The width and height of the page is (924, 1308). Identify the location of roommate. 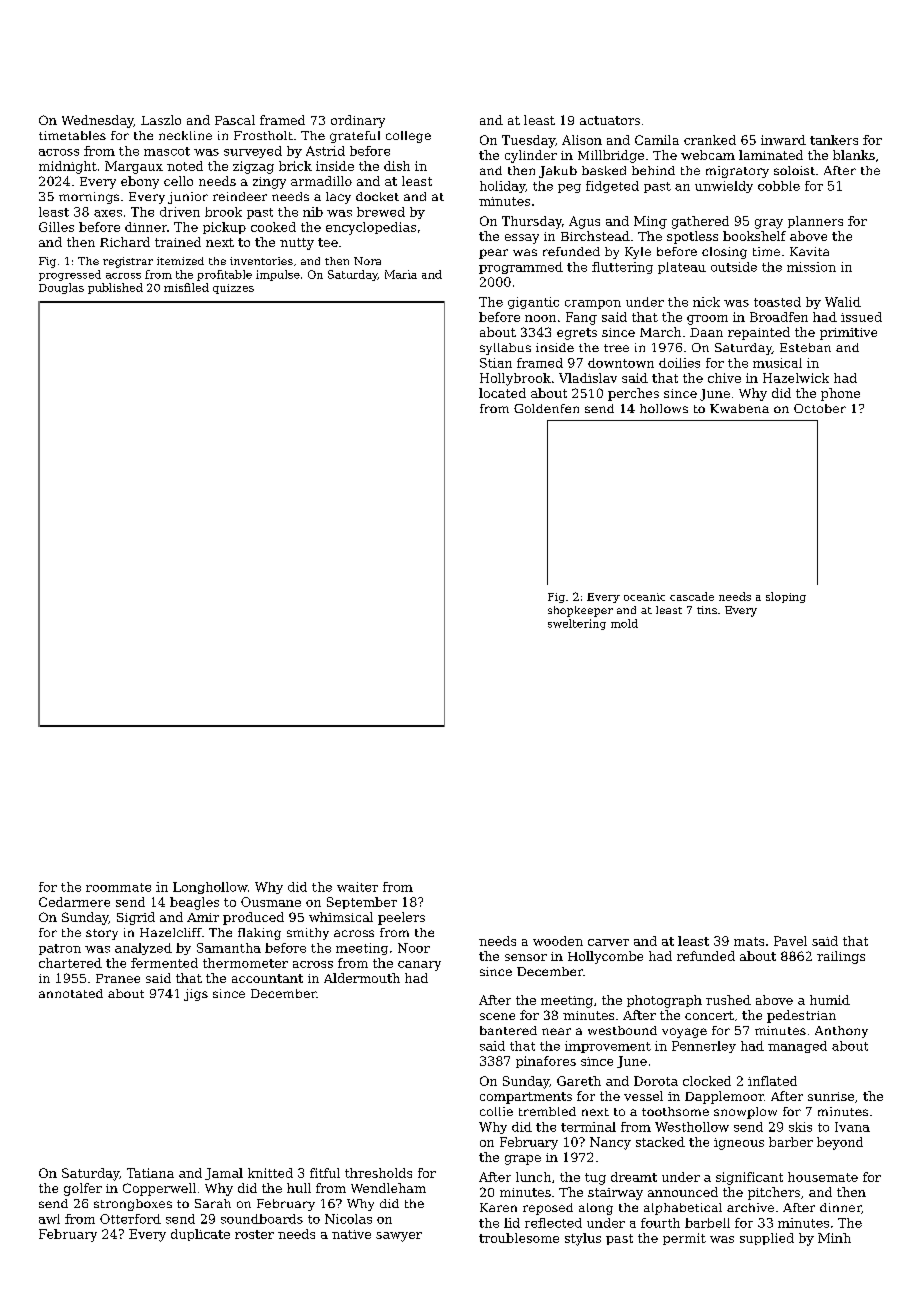
(118, 887).
